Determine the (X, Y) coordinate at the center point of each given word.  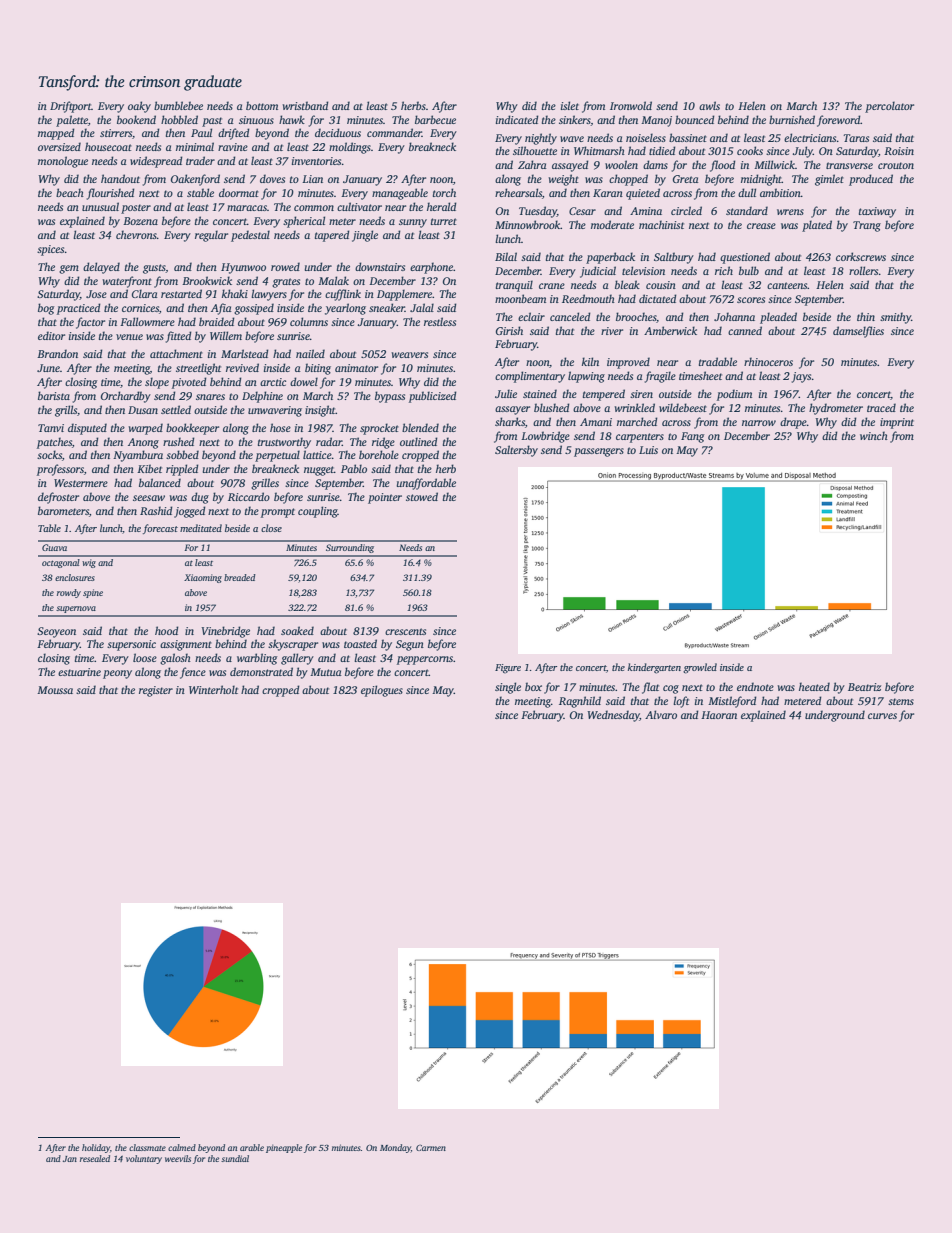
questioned (745, 258)
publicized (433, 397)
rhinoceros (768, 361)
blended (420, 427)
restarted (181, 293)
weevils (178, 1158)
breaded (240, 577)
